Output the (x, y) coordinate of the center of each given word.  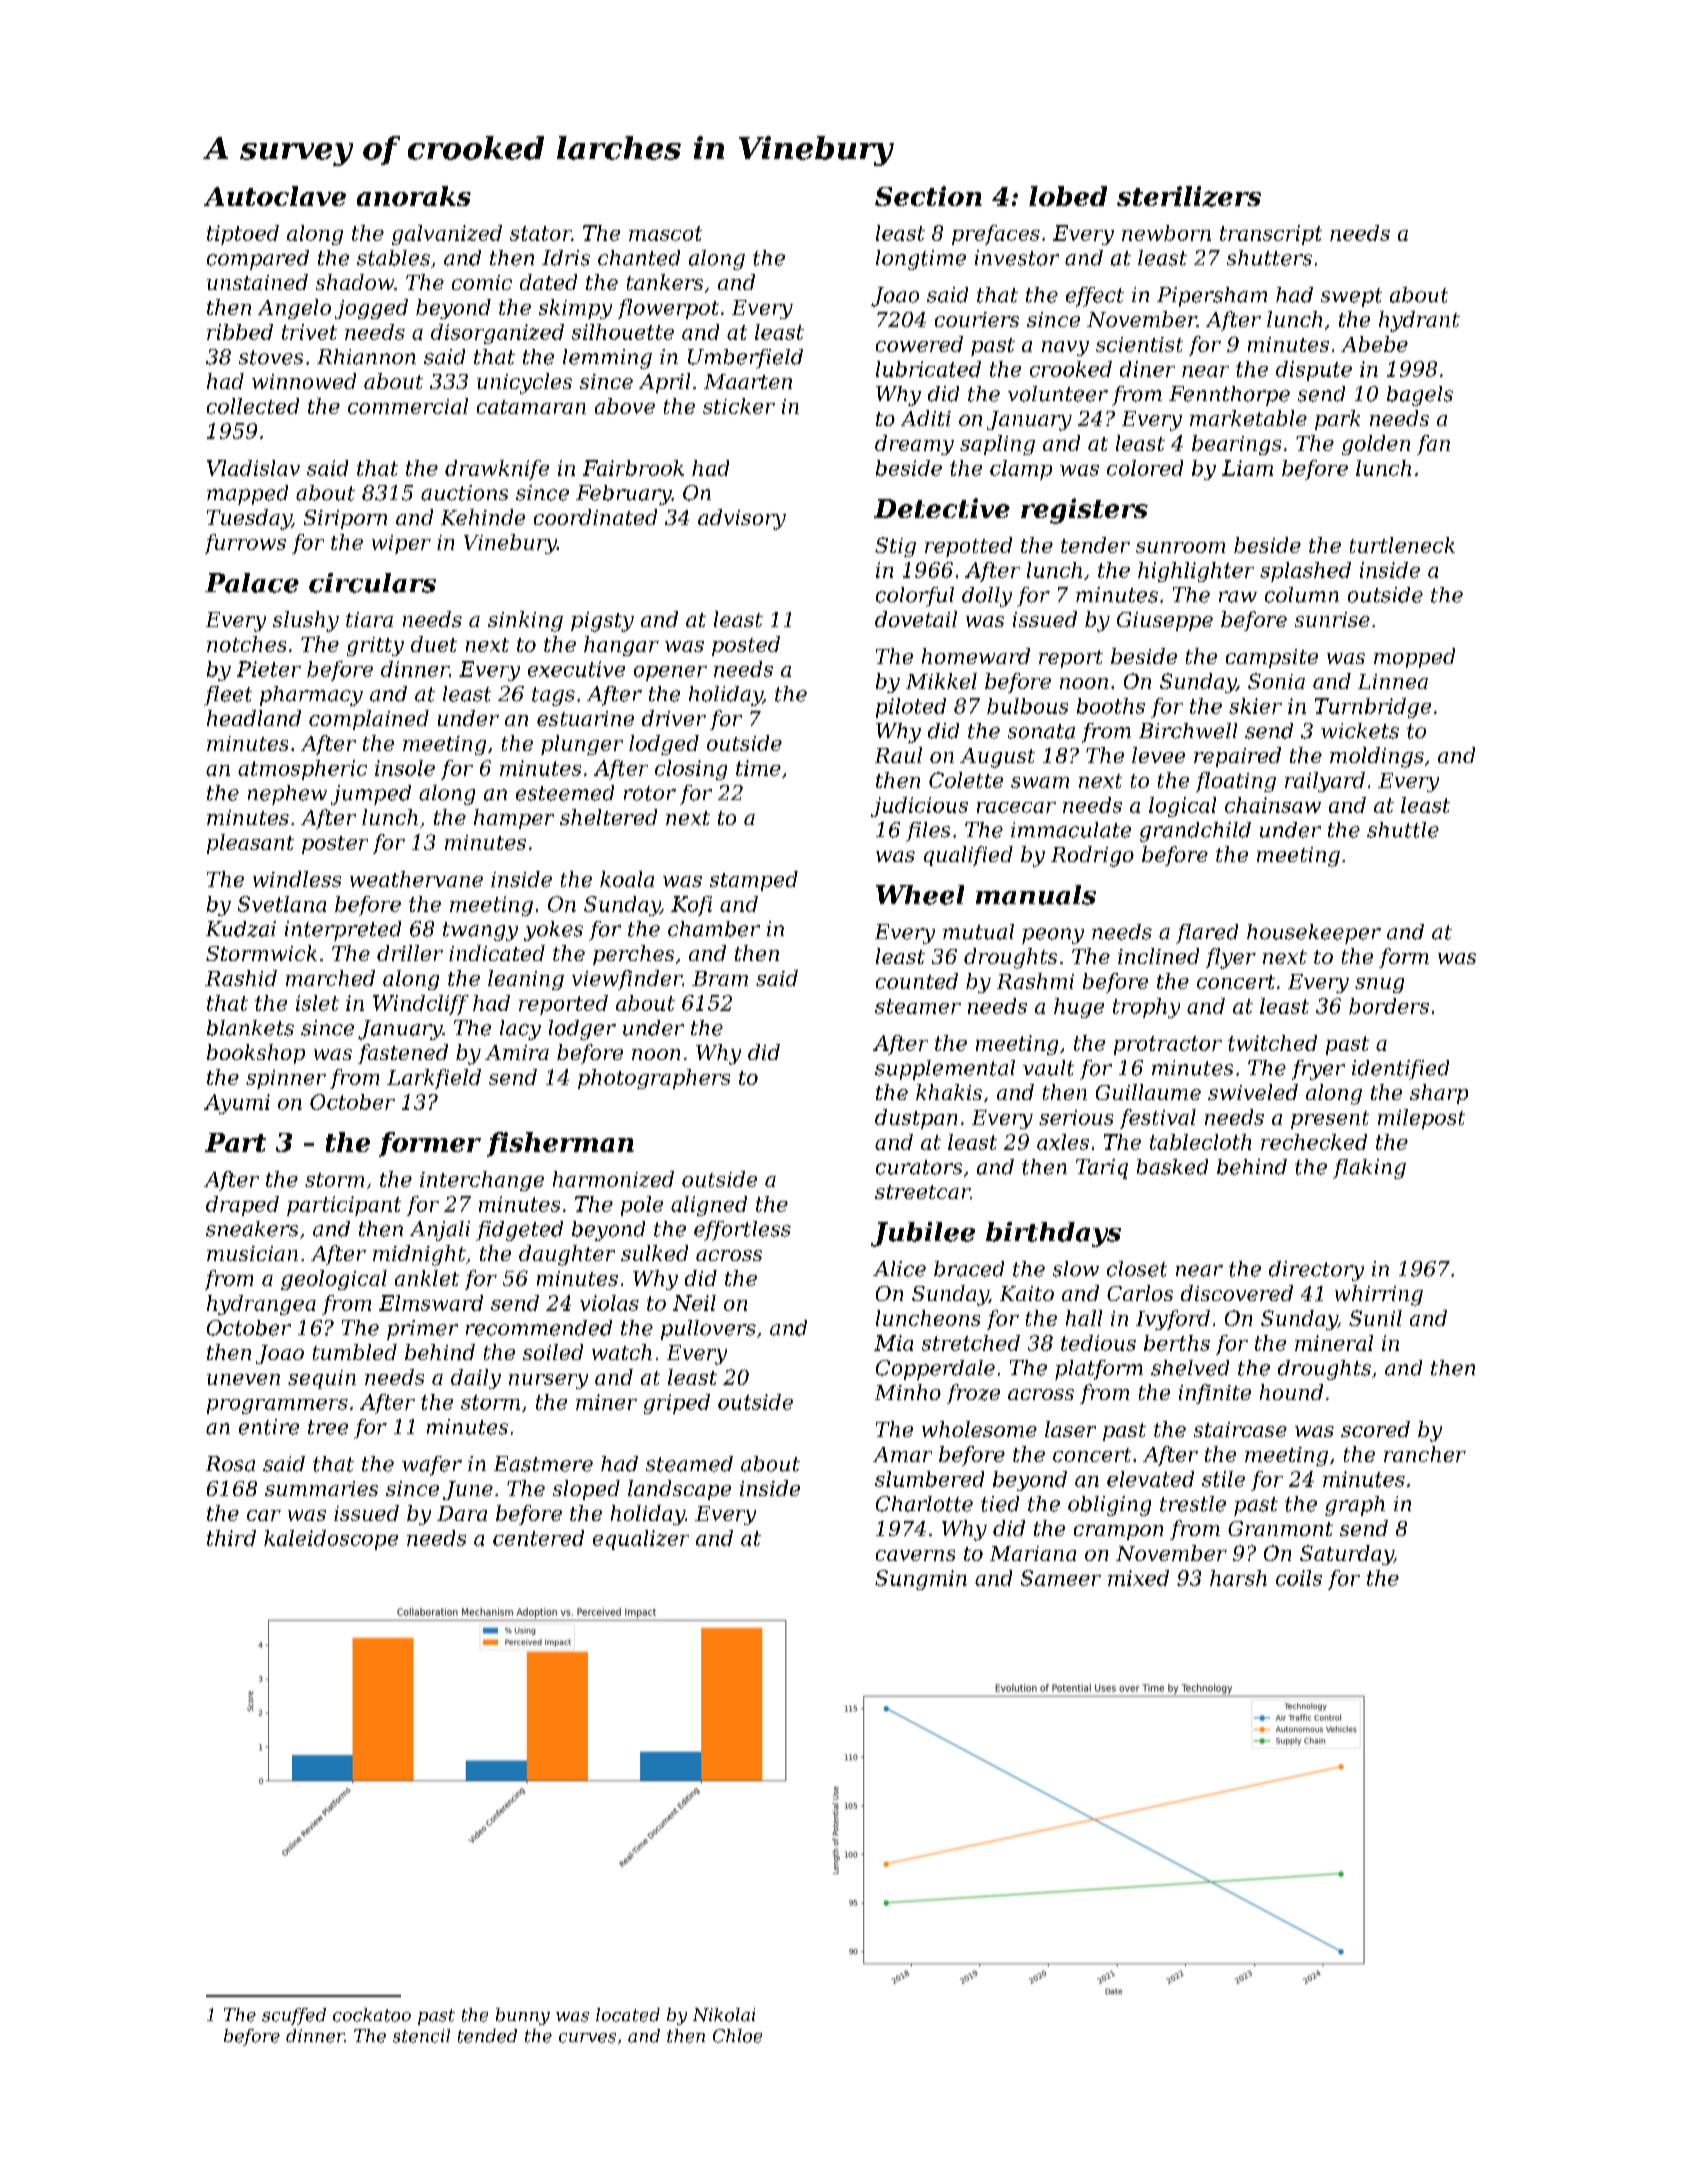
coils (1299, 1578)
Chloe (737, 2036)
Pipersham (1212, 297)
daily (476, 1379)
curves (587, 2038)
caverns (915, 1555)
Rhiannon (366, 357)
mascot (665, 233)
